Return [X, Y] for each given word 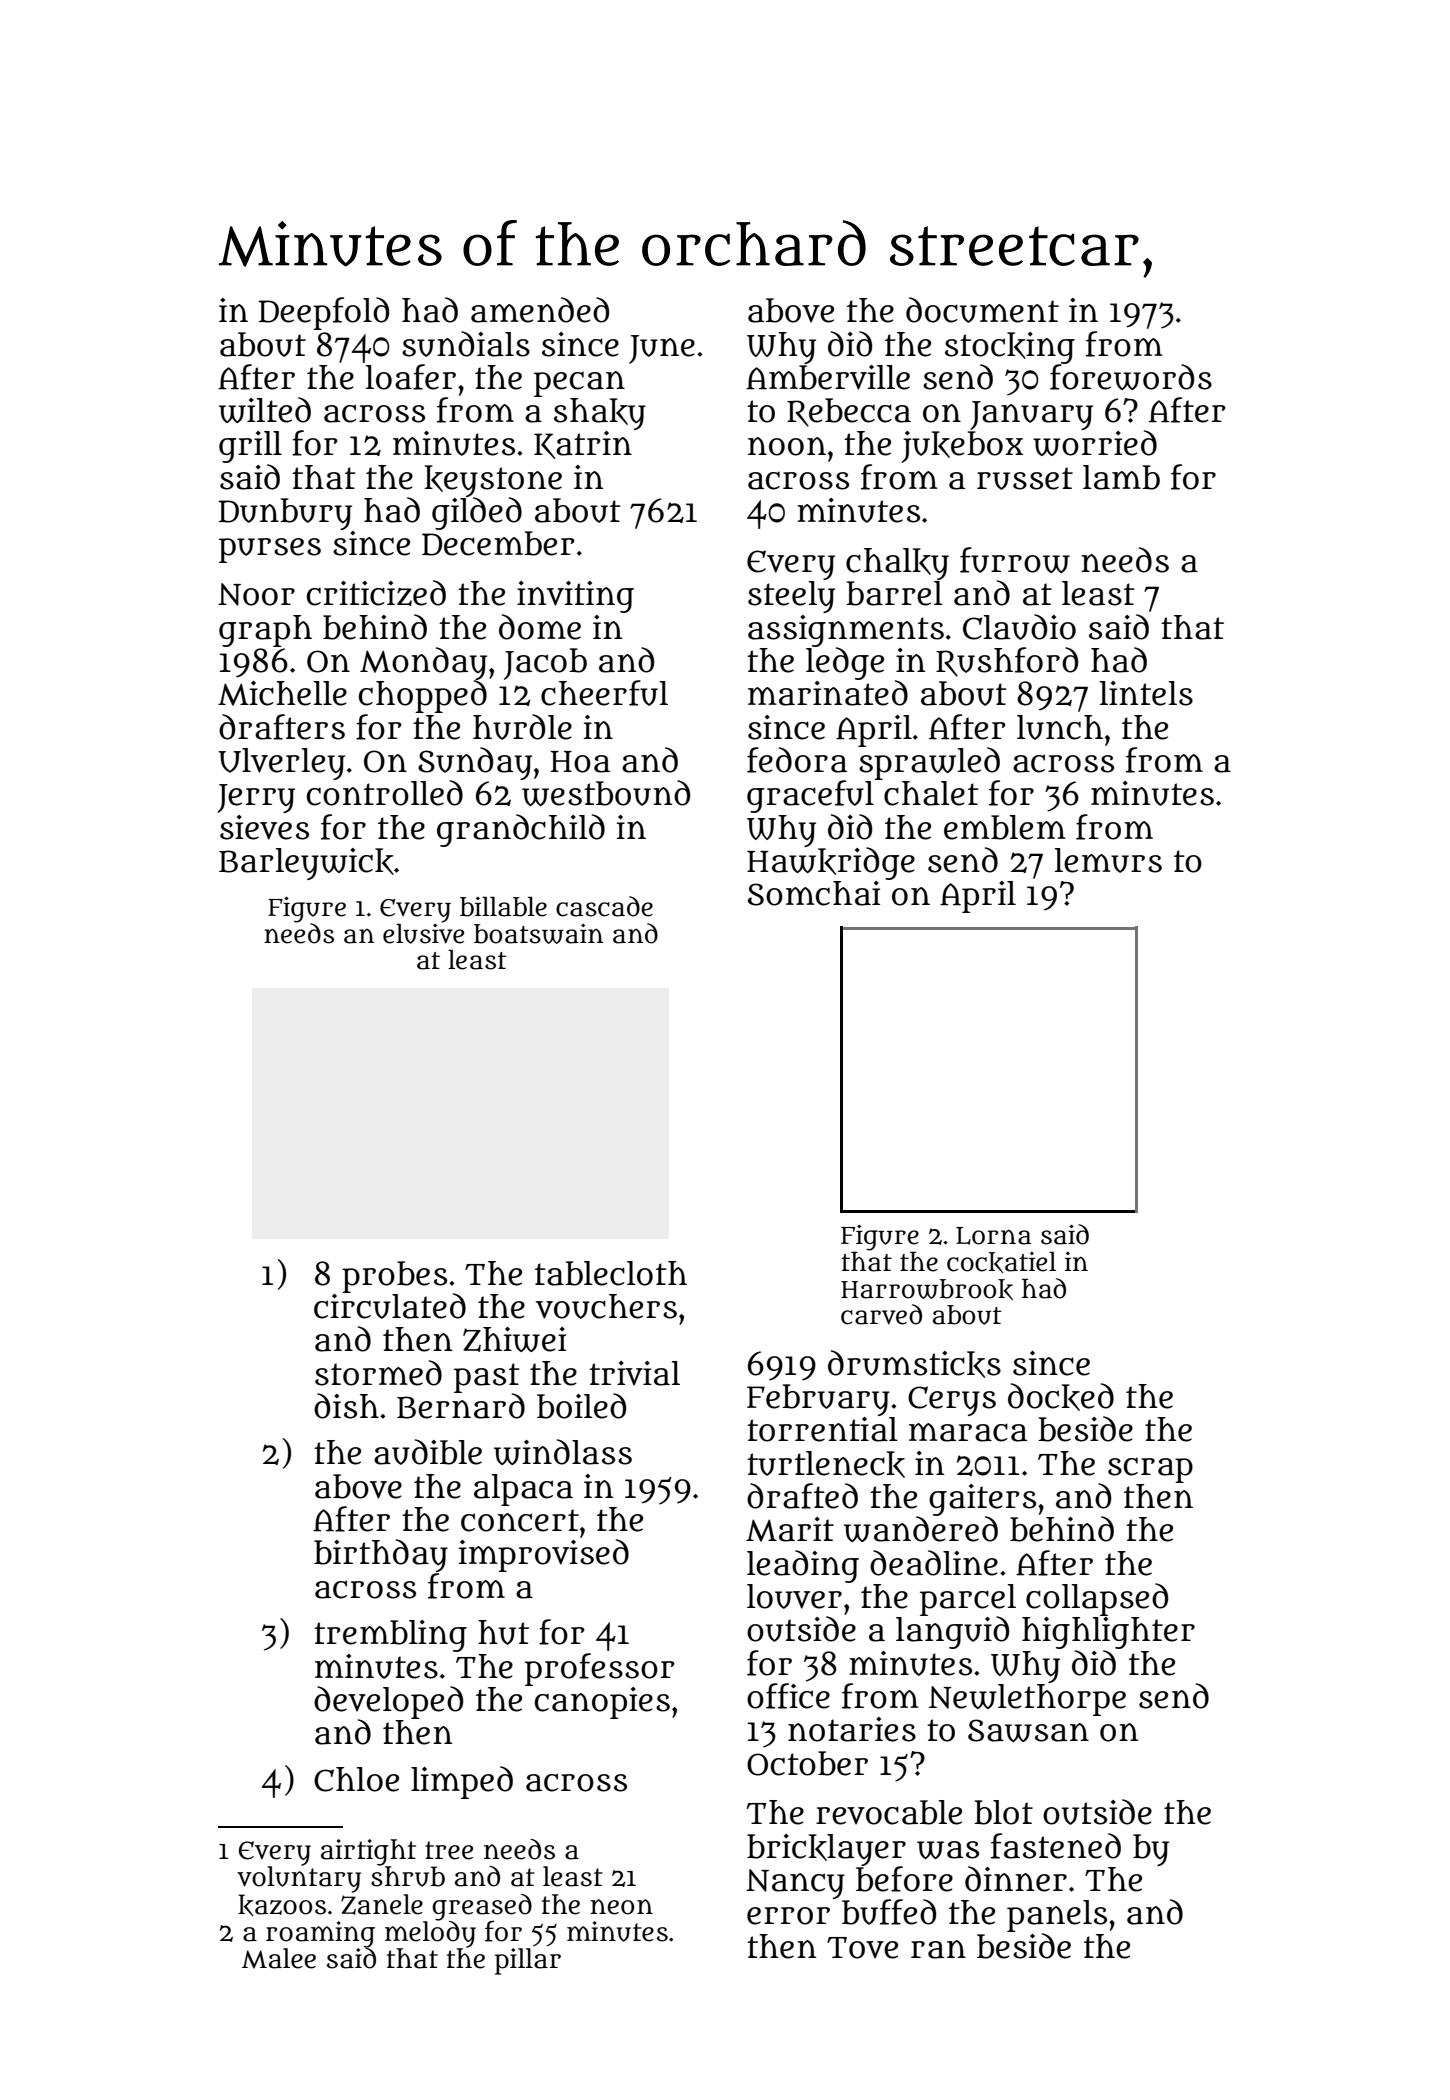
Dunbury [285, 514]
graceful [810, 796]
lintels [1146, 693]
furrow [1015, 560]
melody [430, 1934]
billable [503, 906]
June [662, 349]
